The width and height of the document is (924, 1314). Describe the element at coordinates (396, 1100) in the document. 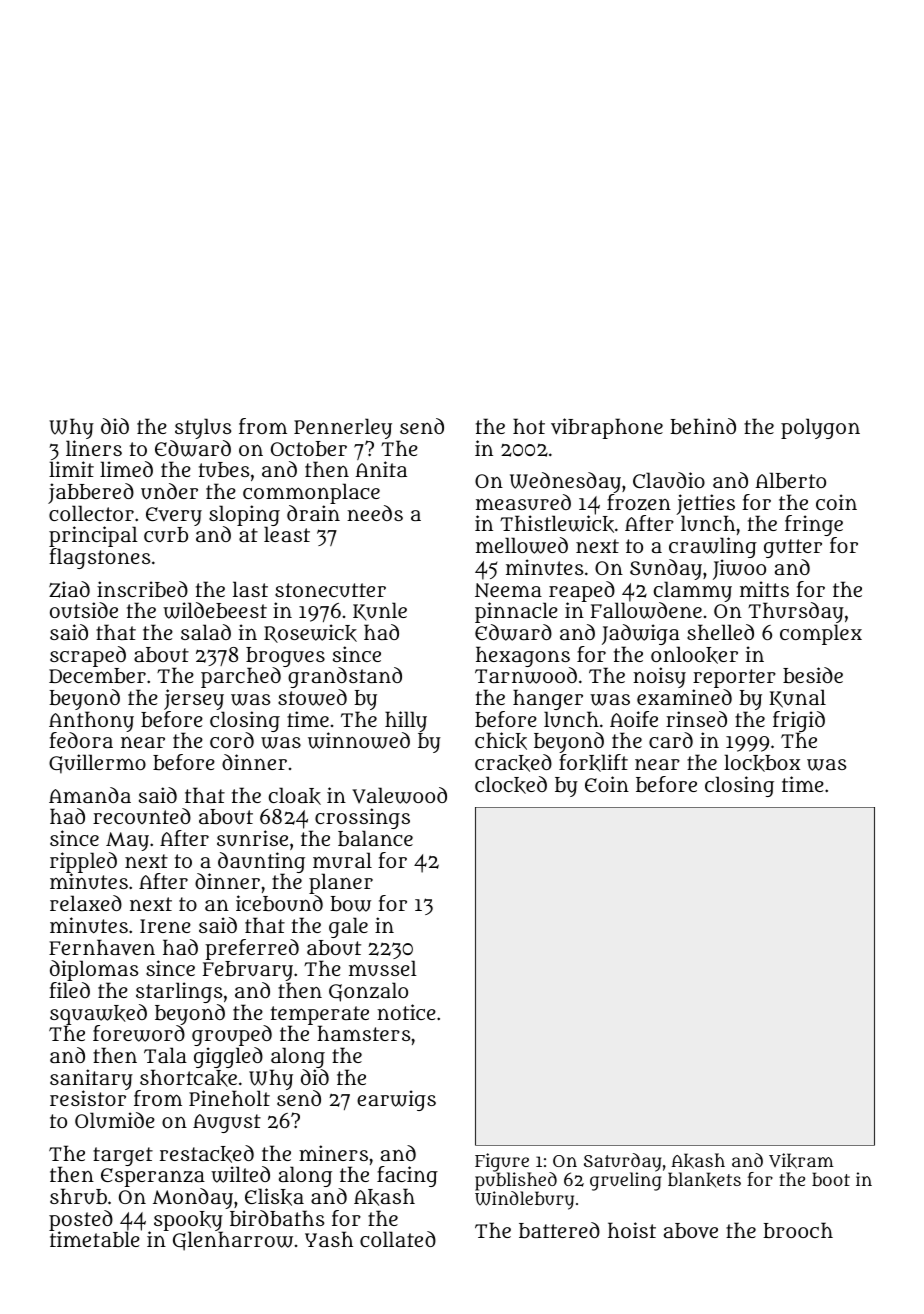

I see `earwigs` at that location.
